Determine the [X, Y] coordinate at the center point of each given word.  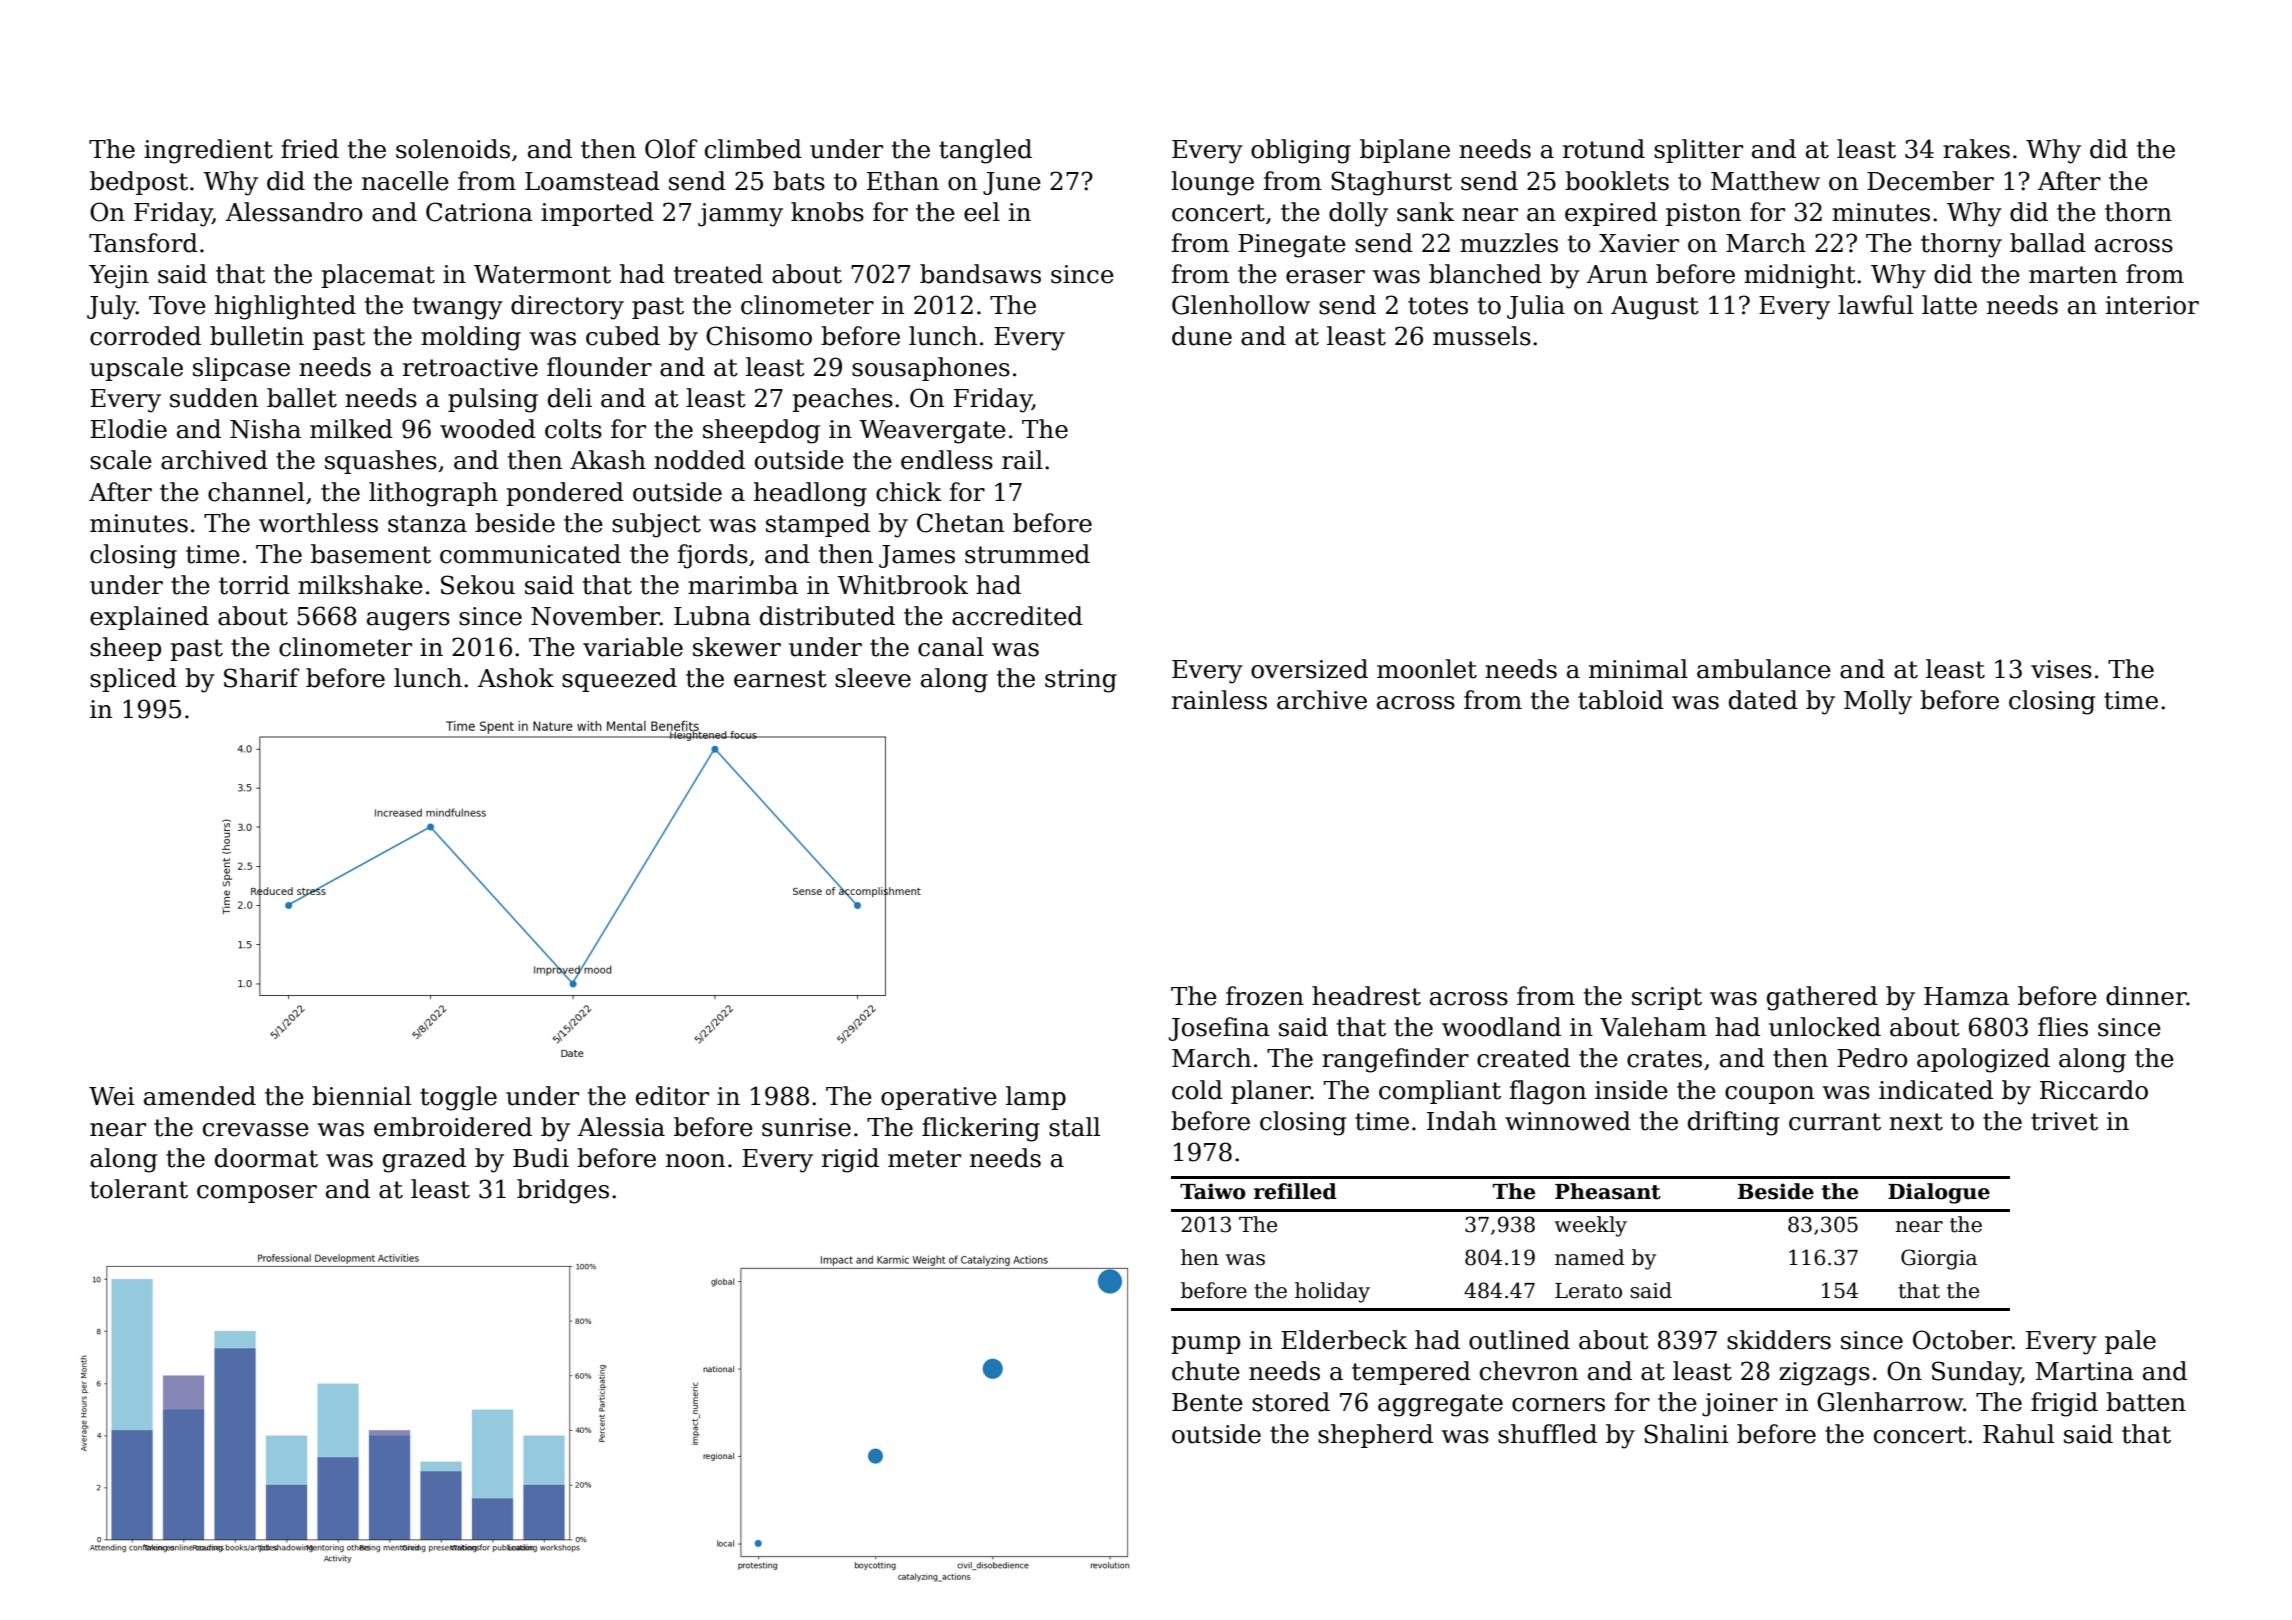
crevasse [256, 1130]
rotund [1604, 149]
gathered [1822, 998]
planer [1271, 1092]
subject [656, 525]
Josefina [1219, 1029]
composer [257, 1194]
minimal [1638, 669]
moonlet [1427, 669]
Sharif [262, 678]
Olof [671, 149]
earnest [780, 679]
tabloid [1621, 700]
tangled [985, 151]
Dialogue [1939, 1193]
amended [200, 1096]
